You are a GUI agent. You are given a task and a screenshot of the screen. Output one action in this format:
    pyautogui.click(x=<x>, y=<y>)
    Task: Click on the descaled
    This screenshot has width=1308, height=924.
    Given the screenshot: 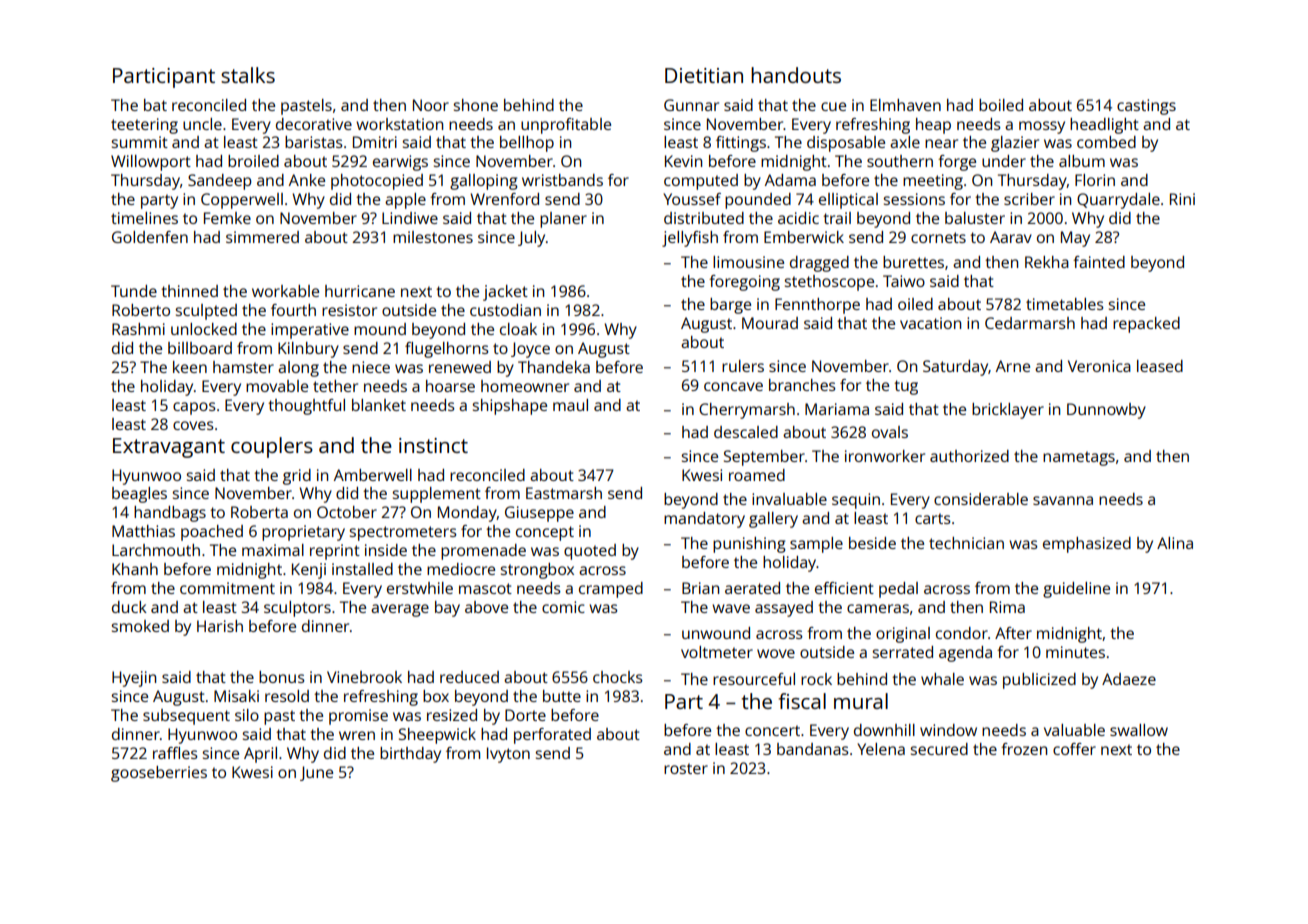 What is the action you would take?
    pyautogui.click(x=746, y=432)
